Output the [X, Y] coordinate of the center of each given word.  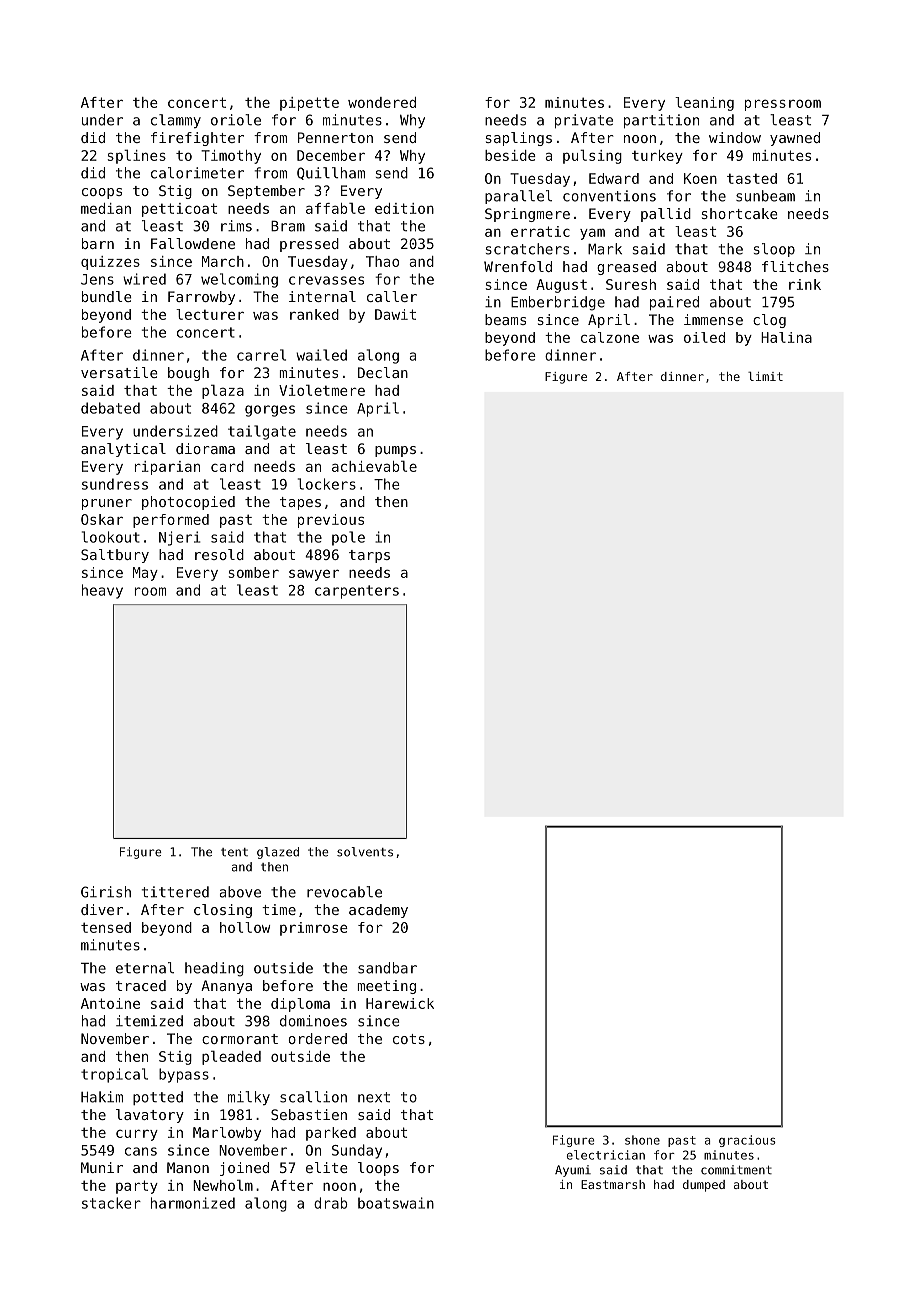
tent [234, 852]
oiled [704, 337]
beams [505, 319]
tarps [369, 556]
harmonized [193, 1203]
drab [331, 1203]
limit [765, 376]
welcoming [239, 280]
